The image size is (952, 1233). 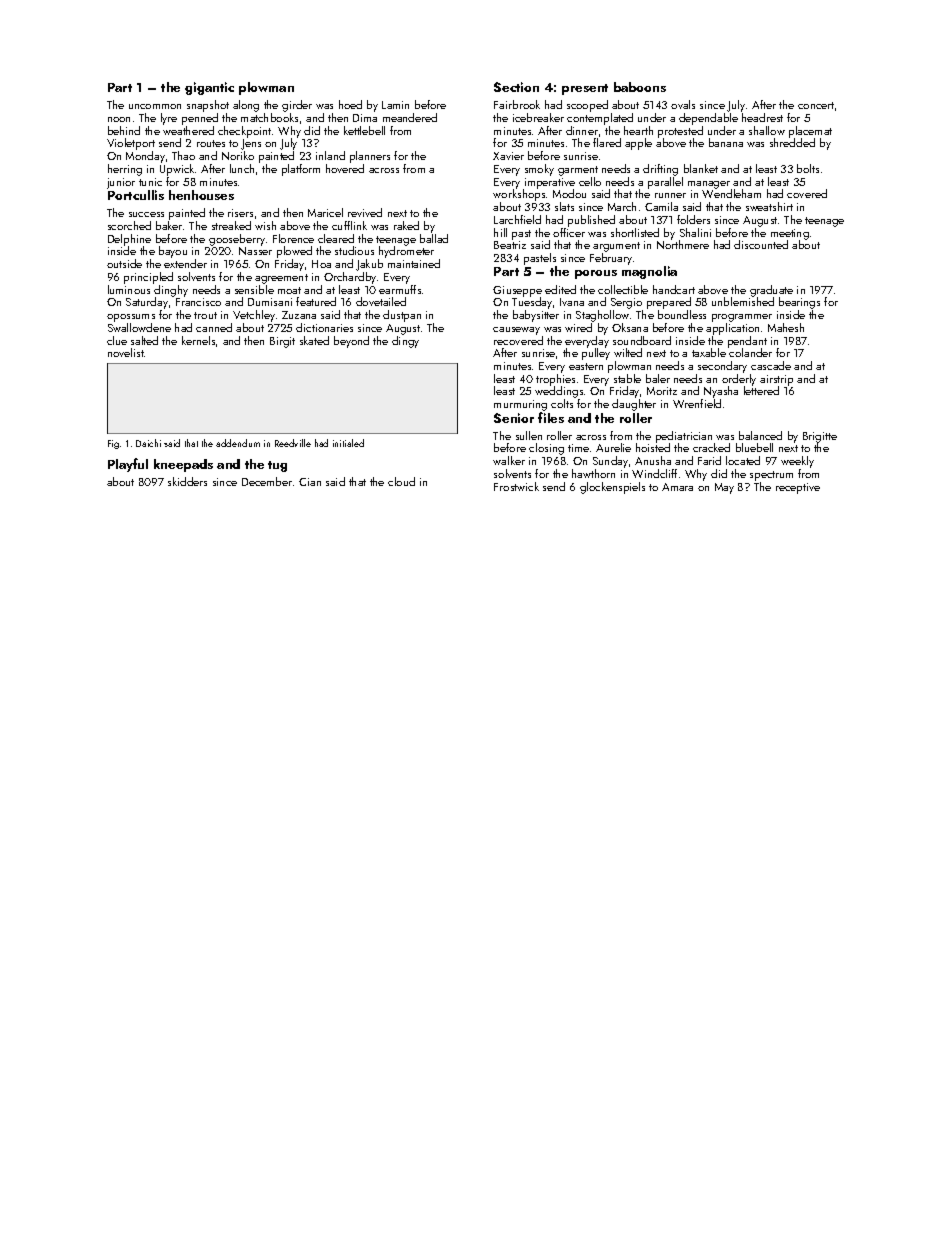 I want to click on tug, so click(x=277, y=466).
